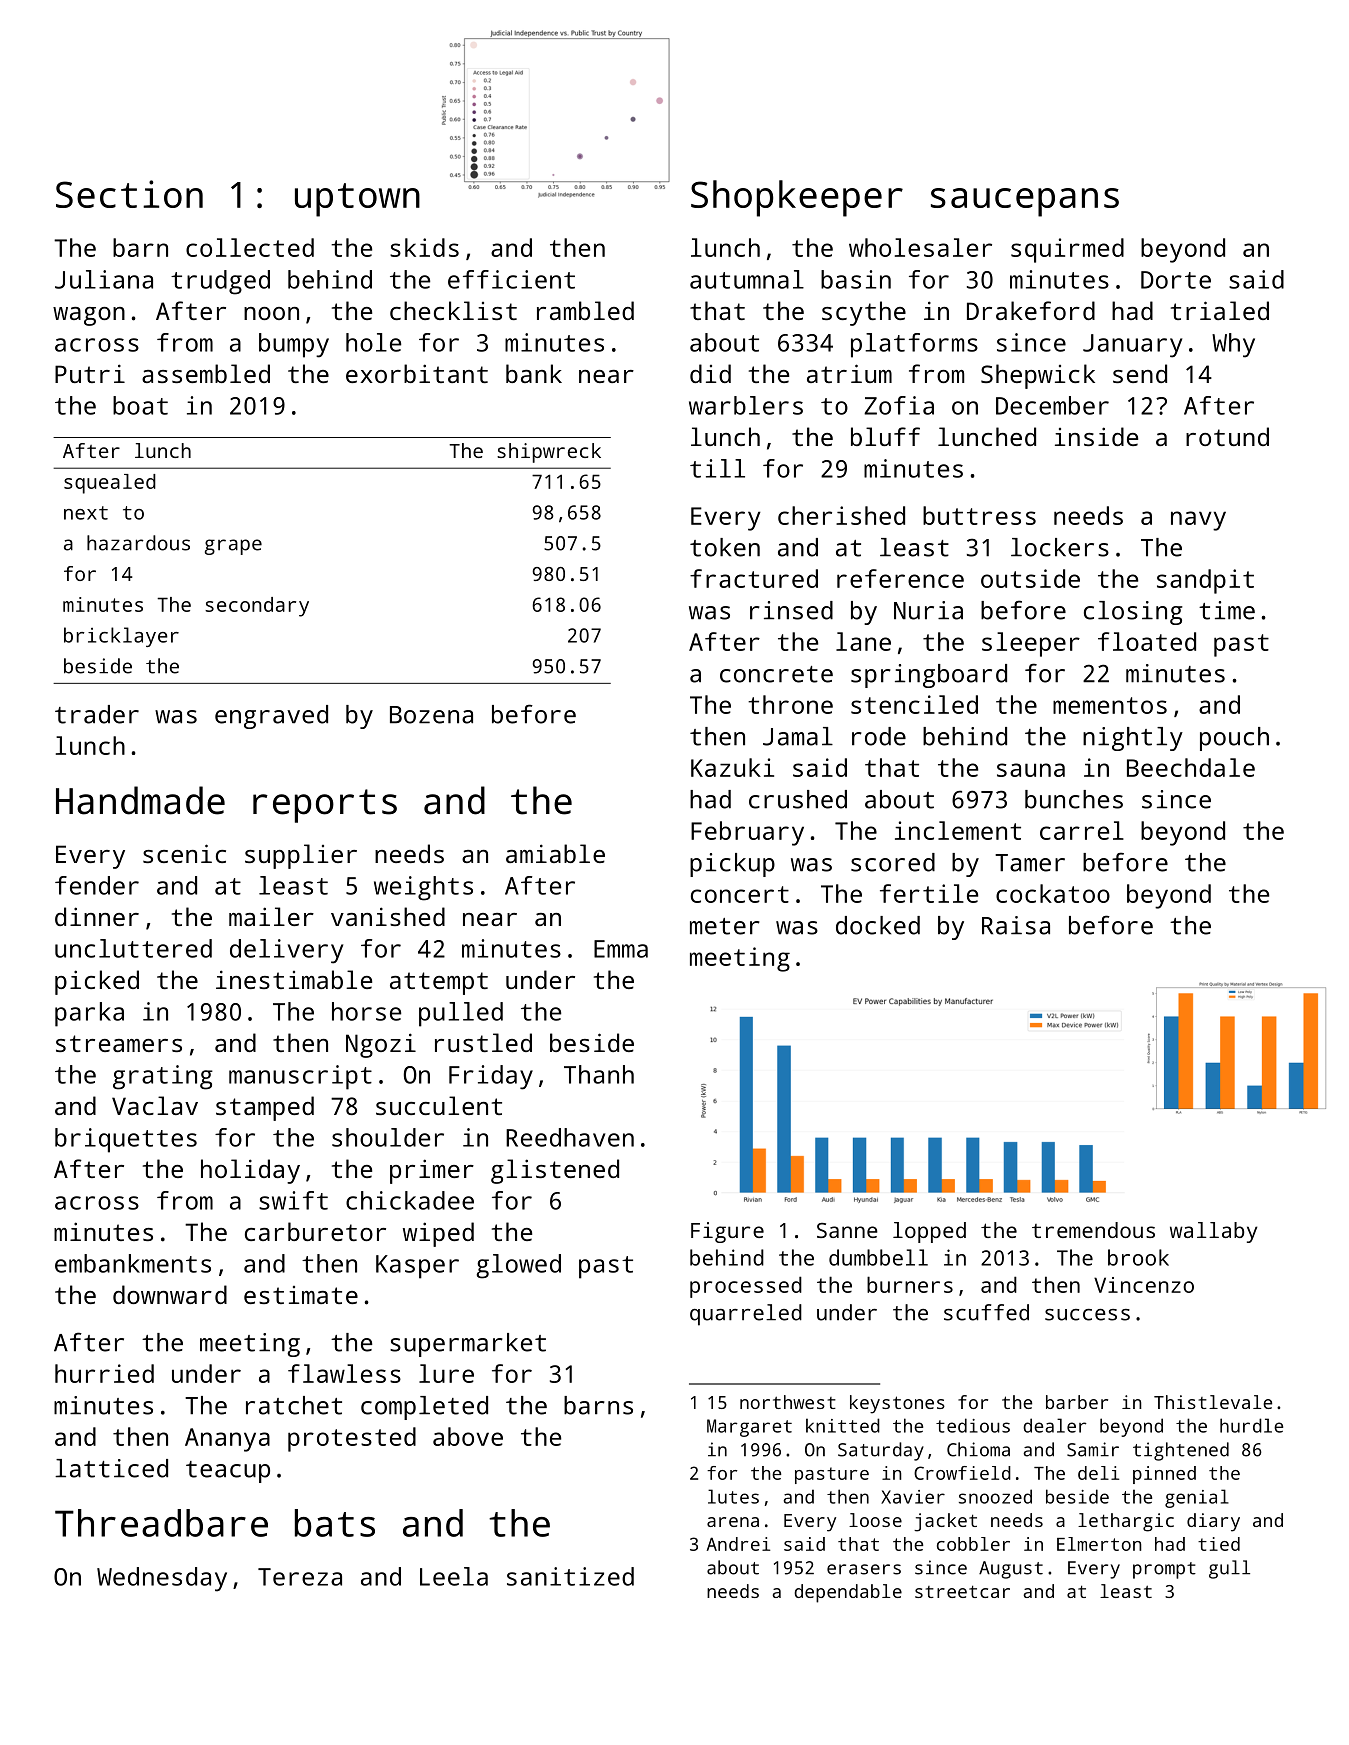 The width and height of the screenshot is (1349, 1745). I want to click on dealer, so click(1055, 1425).
